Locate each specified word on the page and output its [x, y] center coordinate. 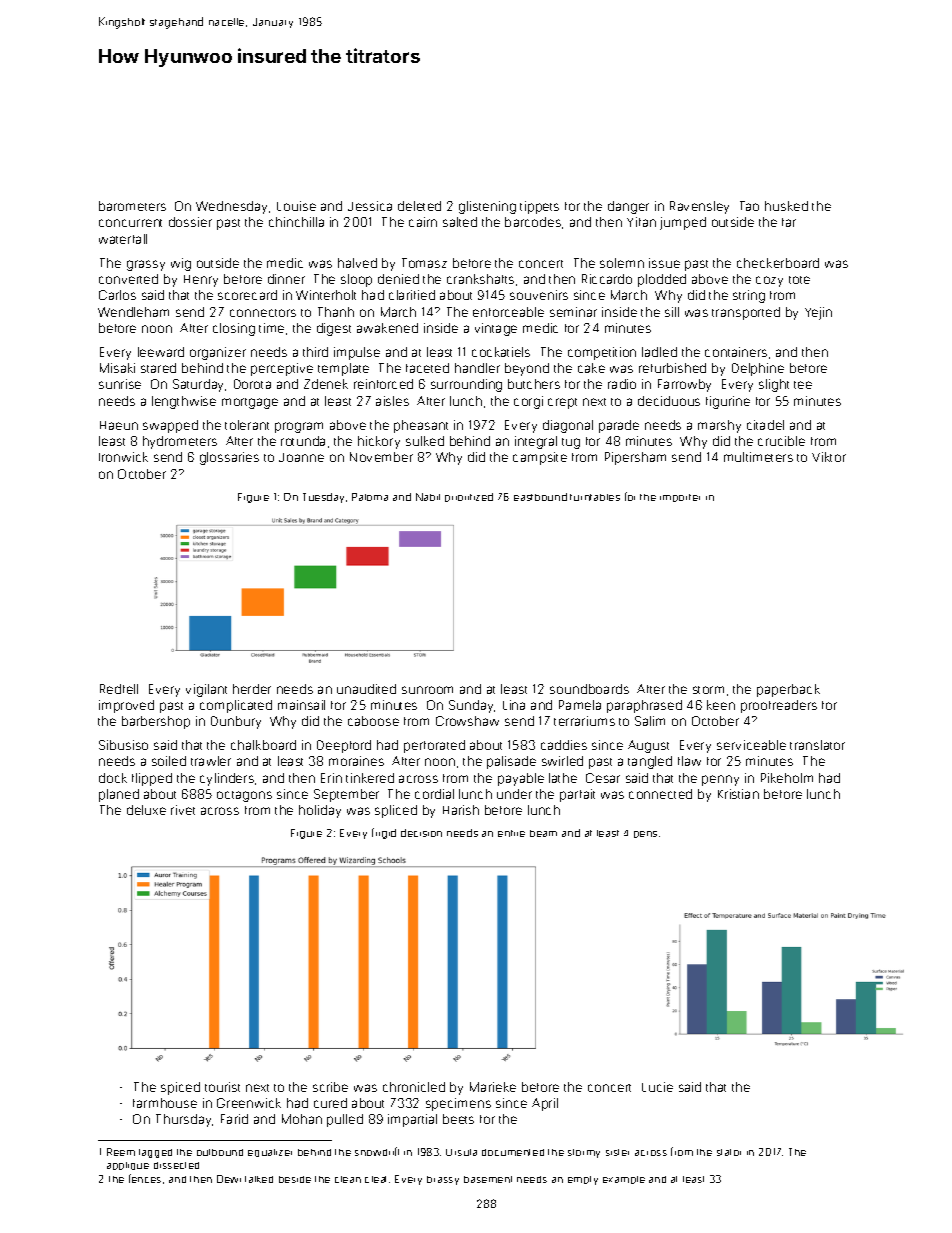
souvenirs [539, 295]
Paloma [370, 497]
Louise [296, 206]
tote [799, 280]
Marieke [493, 1087]
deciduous [669, 401]
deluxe [146, 810]
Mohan [302, 1119]
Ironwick [123, 457]
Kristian [738, 794]
